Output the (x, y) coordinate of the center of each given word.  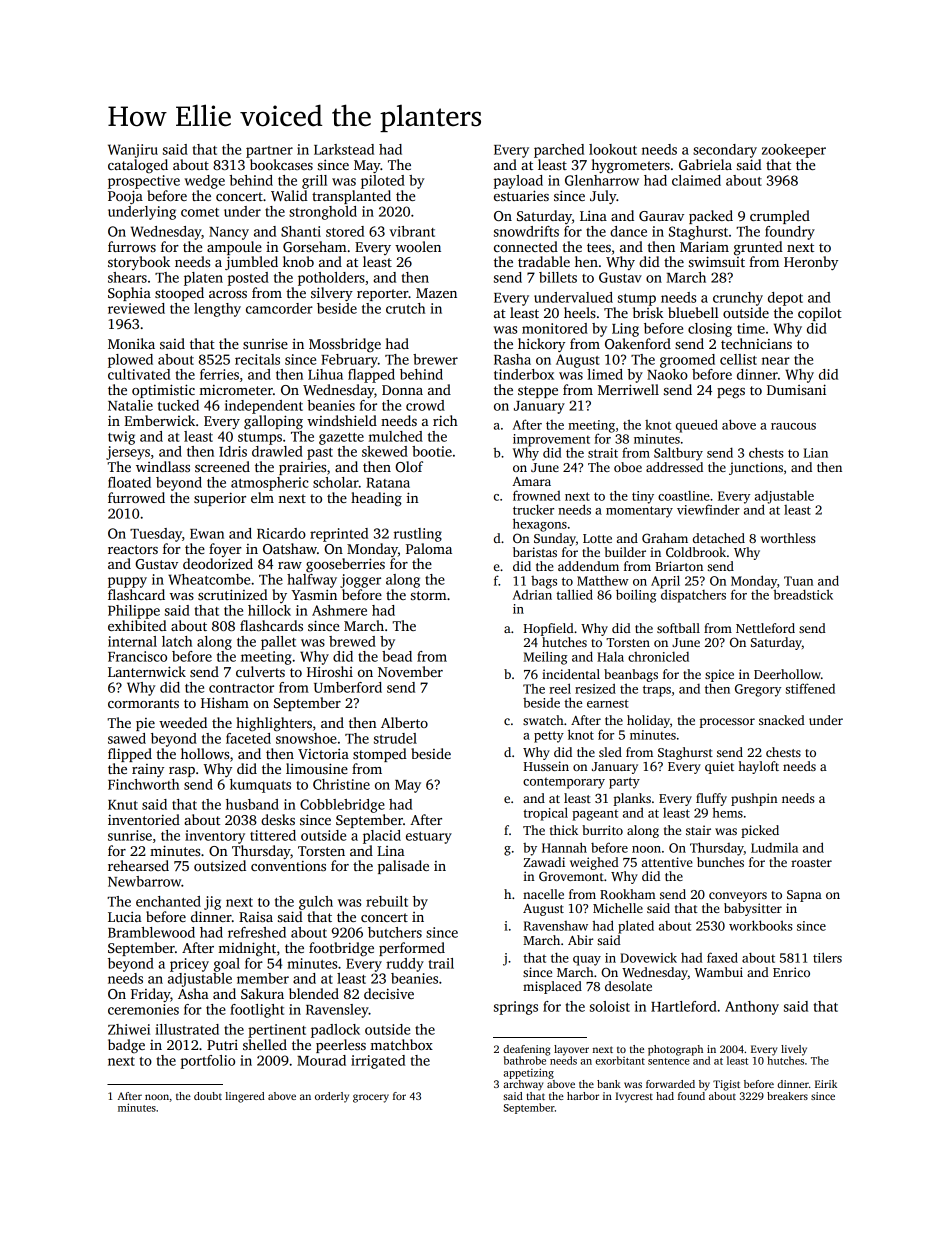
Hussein (546, 766)
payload (518, 182)
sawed (127, 738)
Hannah (564, 847)
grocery (371, 1098)
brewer (435, 359)
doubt (208, 1096)
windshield (342, 420)
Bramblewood (151, 932)
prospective (144, 182)
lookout (613, 149)
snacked (782, 720)
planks (632, 799)
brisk (648, 312)
